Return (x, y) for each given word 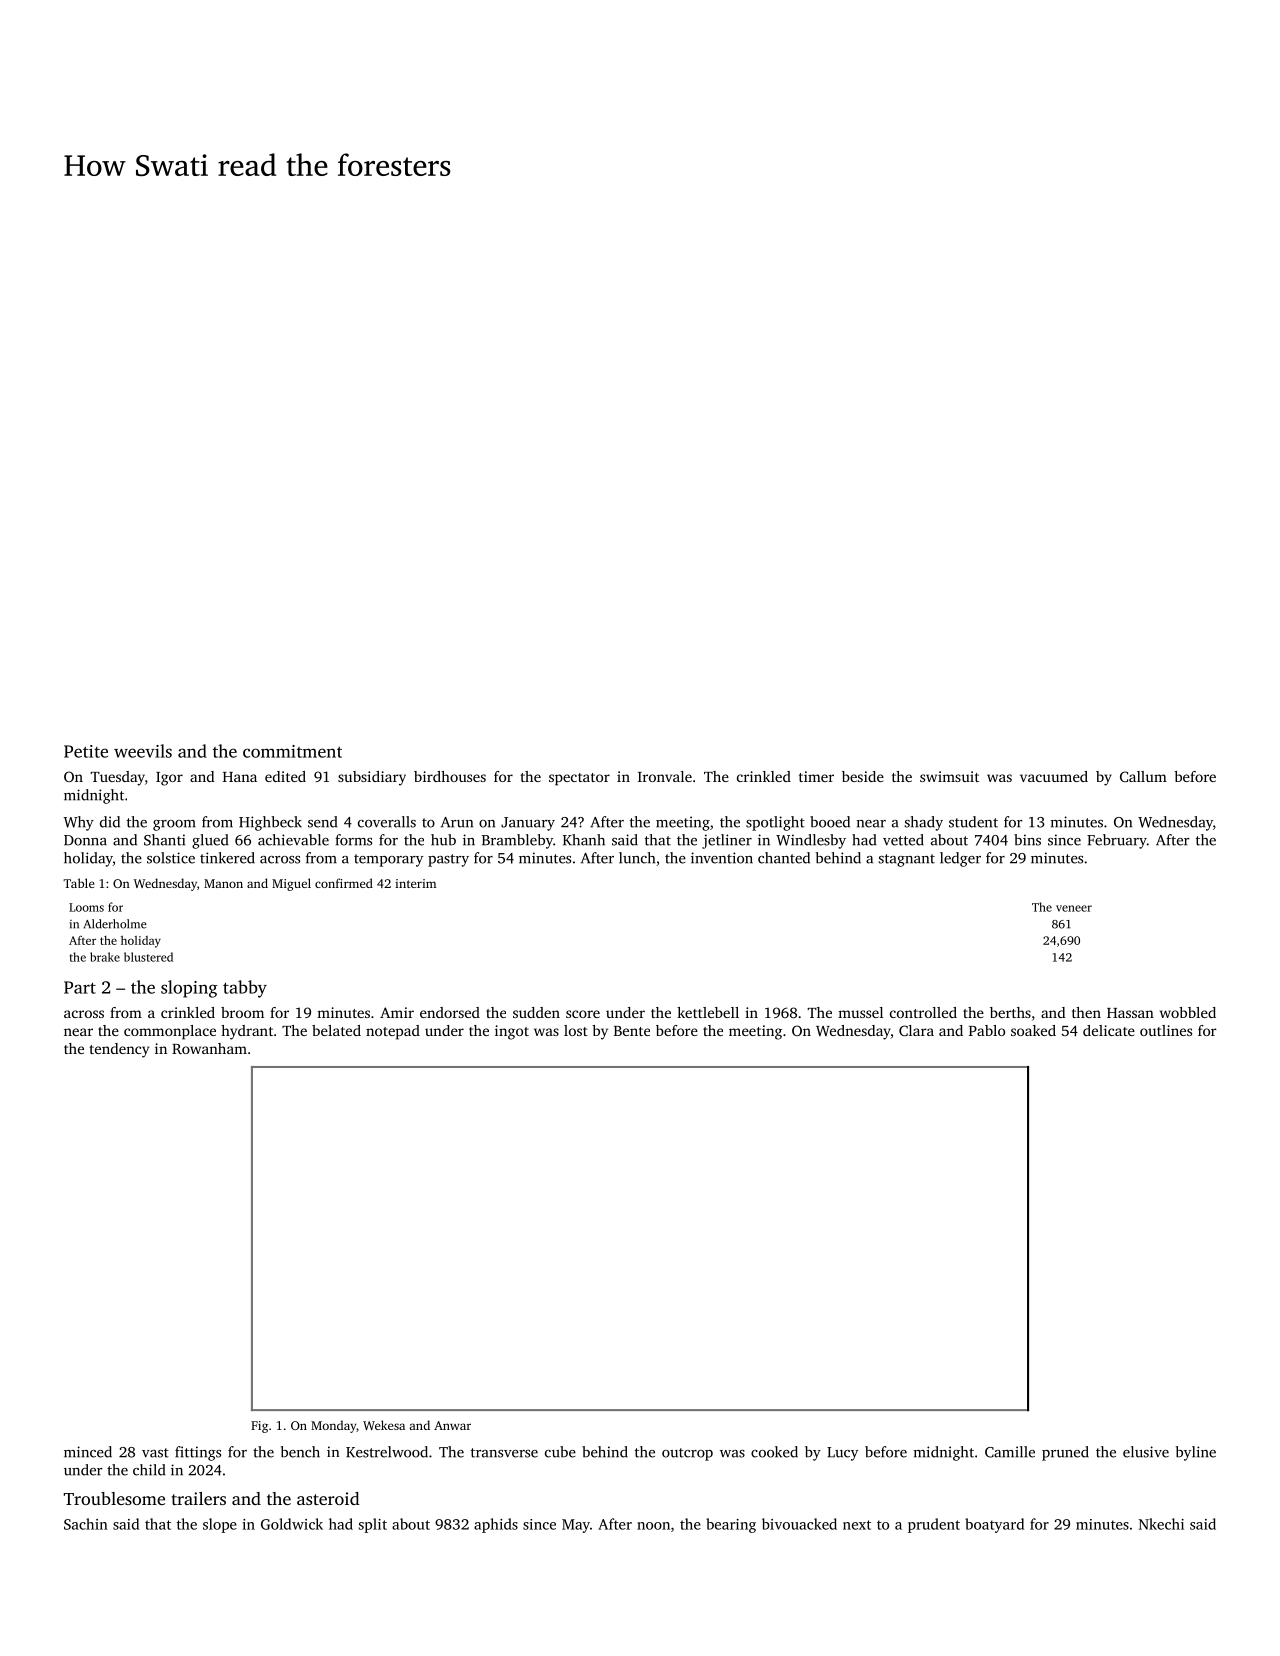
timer (816, 776)
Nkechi (1161, 1524)
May (576, 1526)
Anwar (452, 1425)
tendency (119, 1050)
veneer (1074, 908)
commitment (292, 751)
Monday (333, 1426)
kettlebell (708, 1012)
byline (1196, 1453)
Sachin (86, 1524)
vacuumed (1054, 776)
